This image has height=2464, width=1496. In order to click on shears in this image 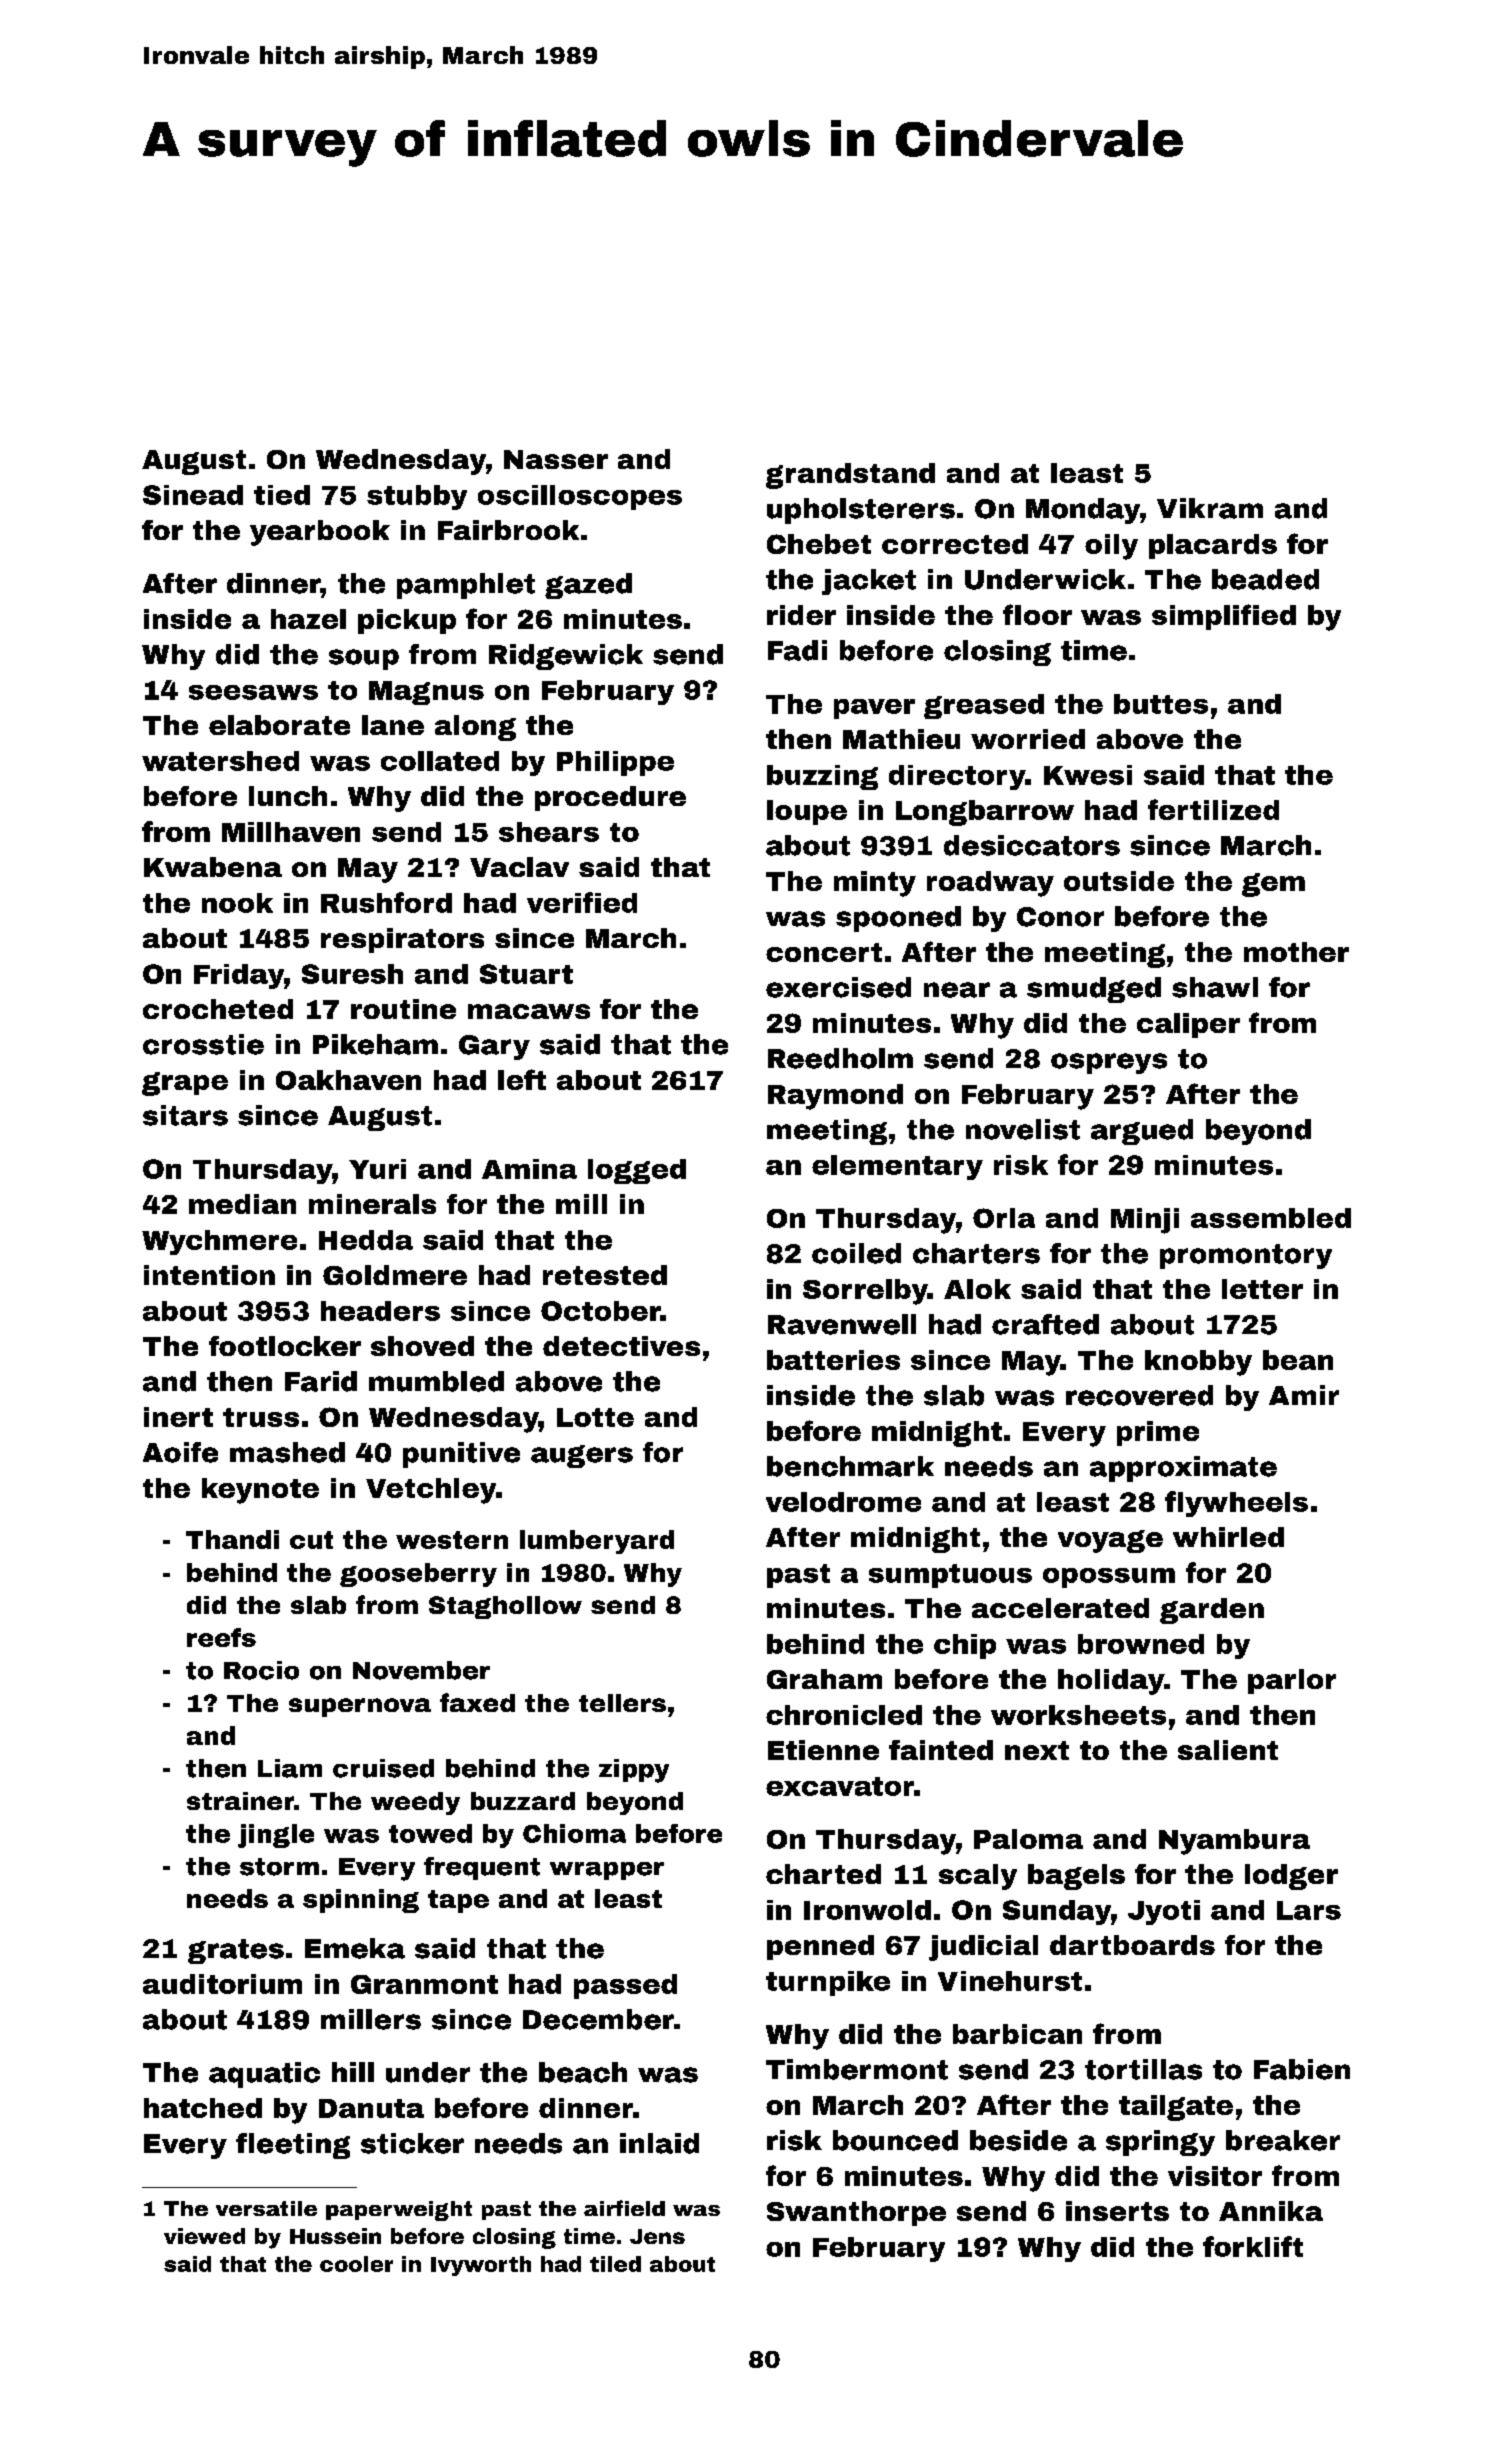, I will do `click(549, 832)`.
